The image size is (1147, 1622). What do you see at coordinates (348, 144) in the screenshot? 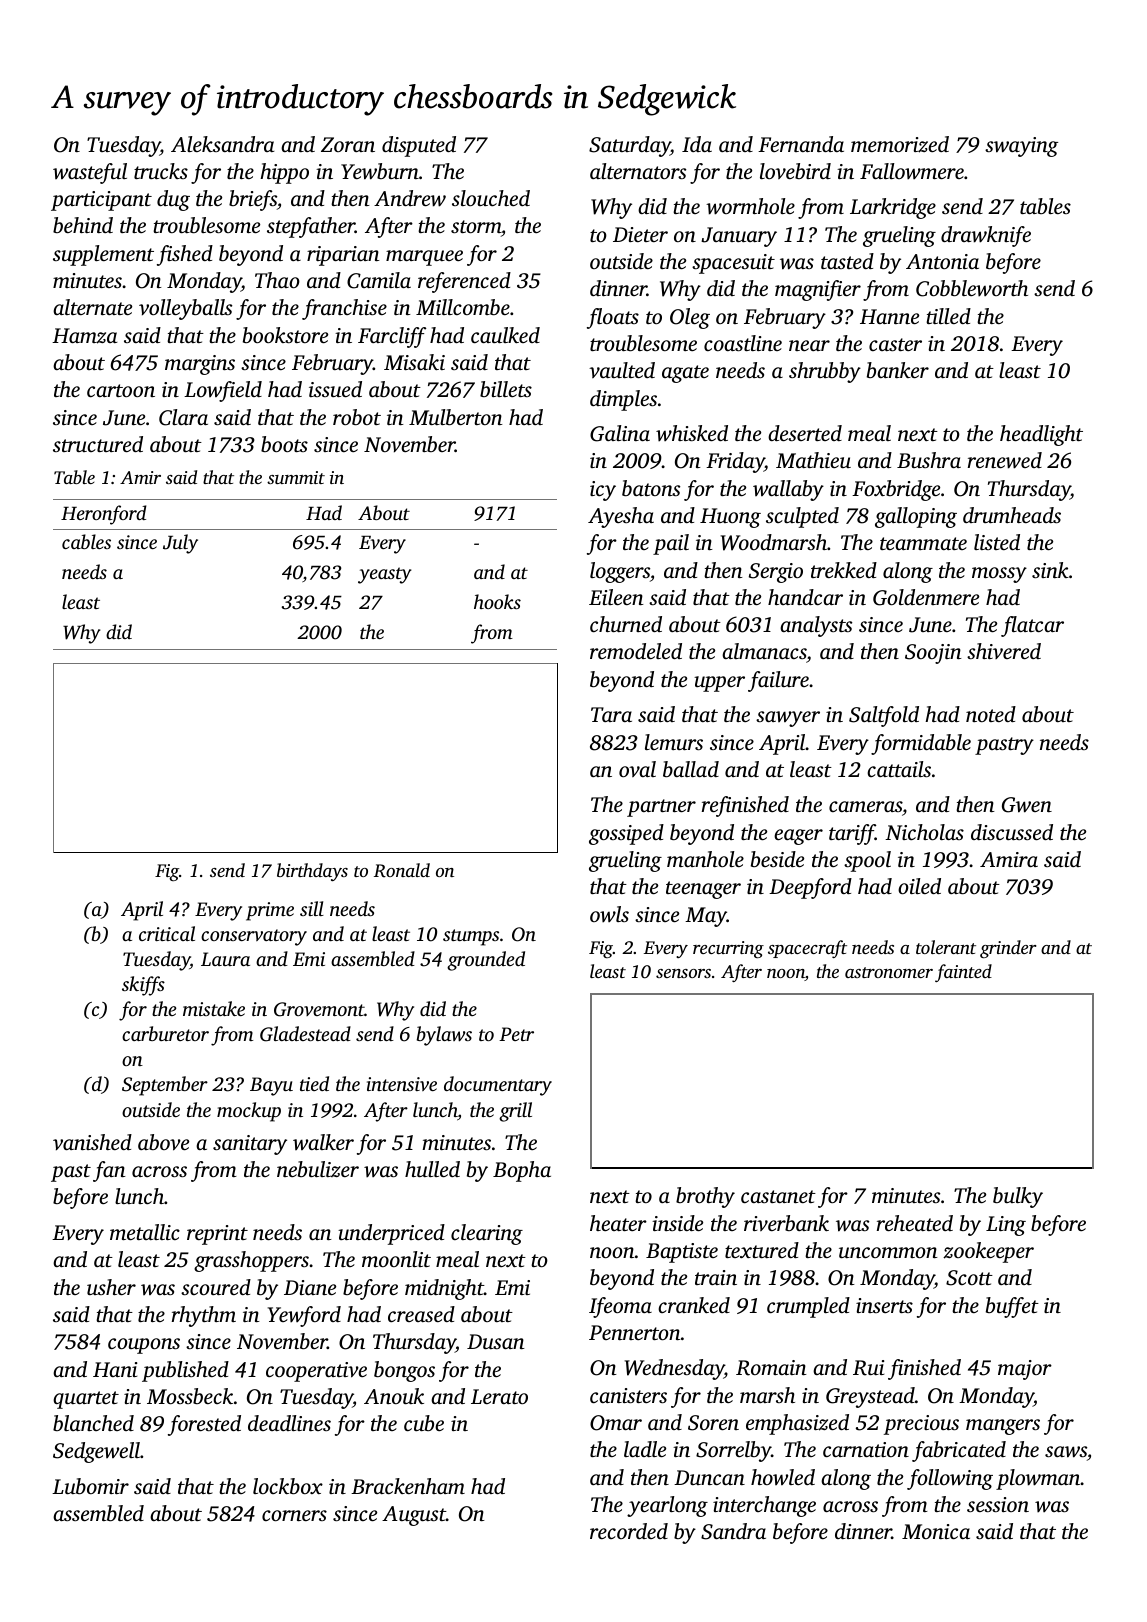
I see `Zoran` at bounding box center [348, 144].
